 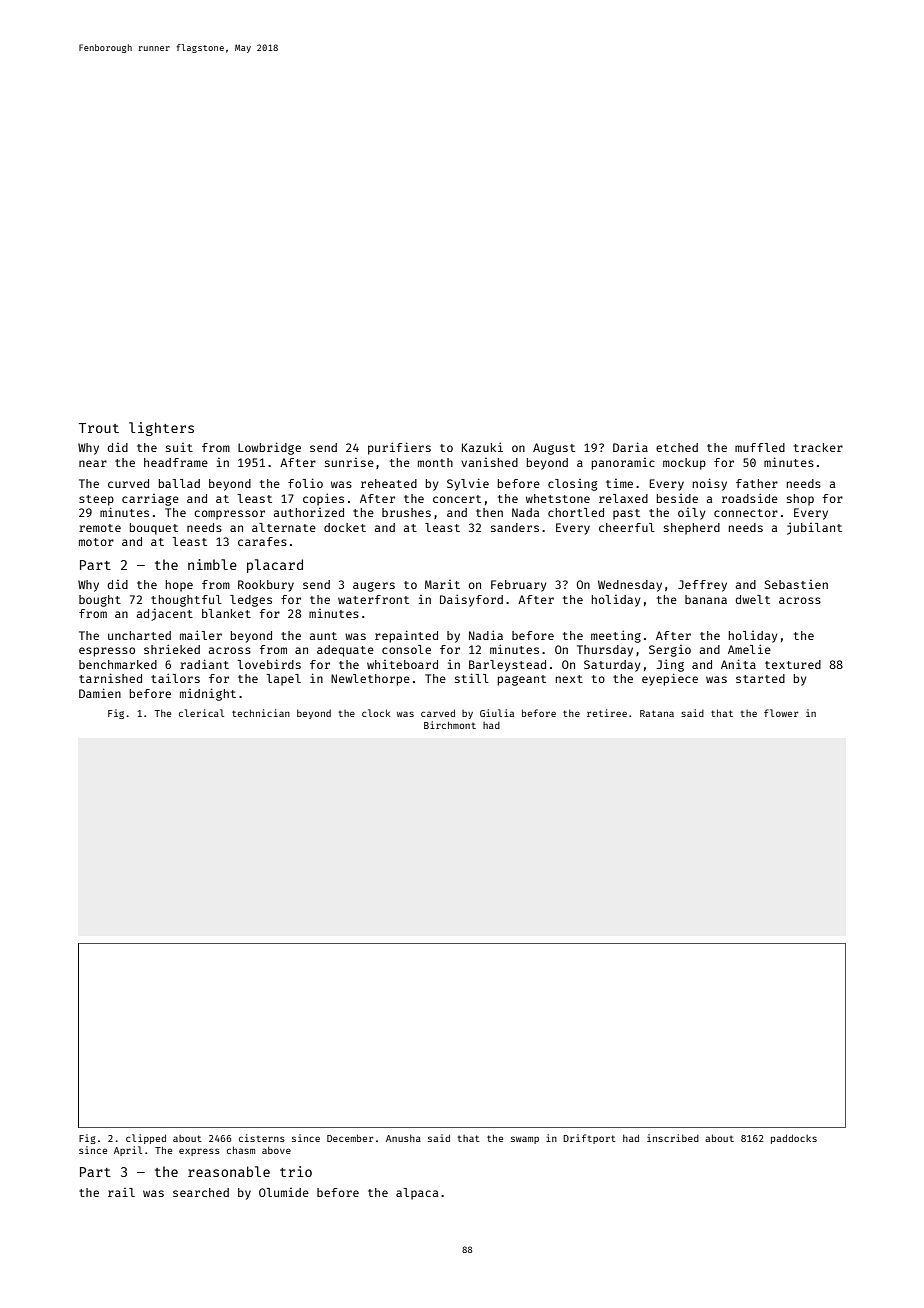 What do you see at coordinates (450, 725) in the screenshot?
I see `Birchmont` at bounding box center [450, 725].
